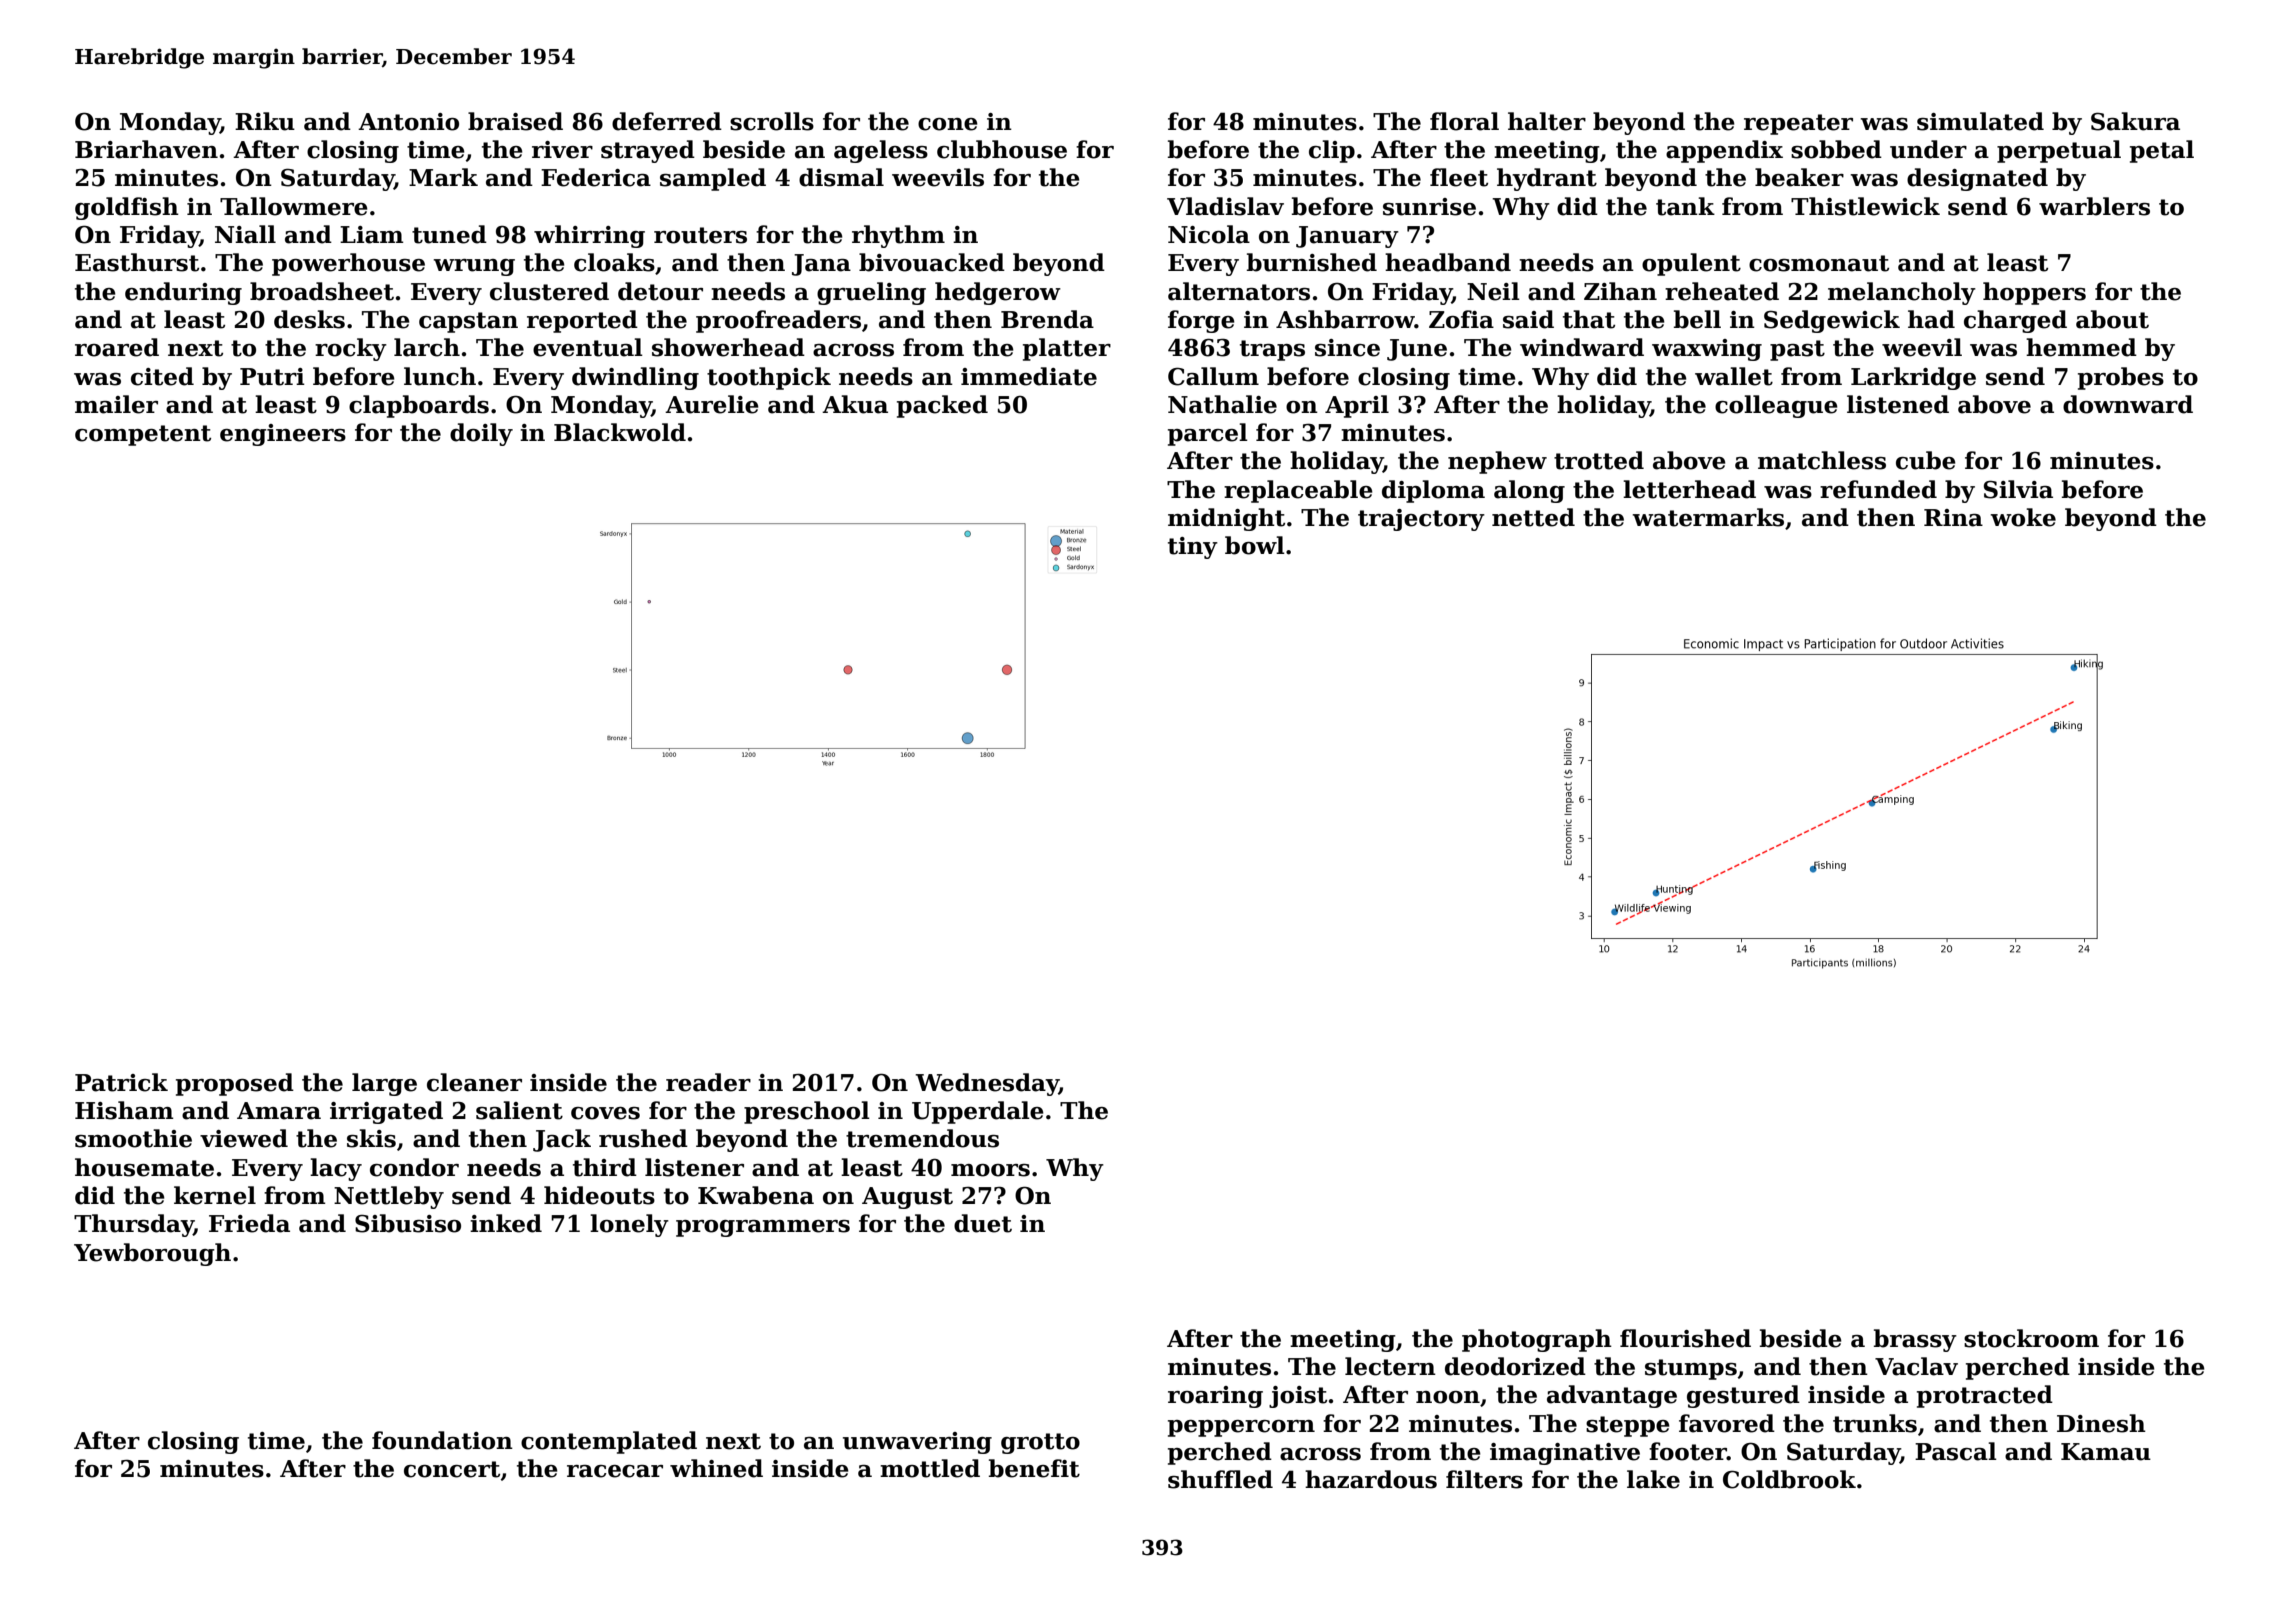  What do you see at coordinates (481, 434) in the screenshot?
I see `doily` at bounding box center [481, 434].
